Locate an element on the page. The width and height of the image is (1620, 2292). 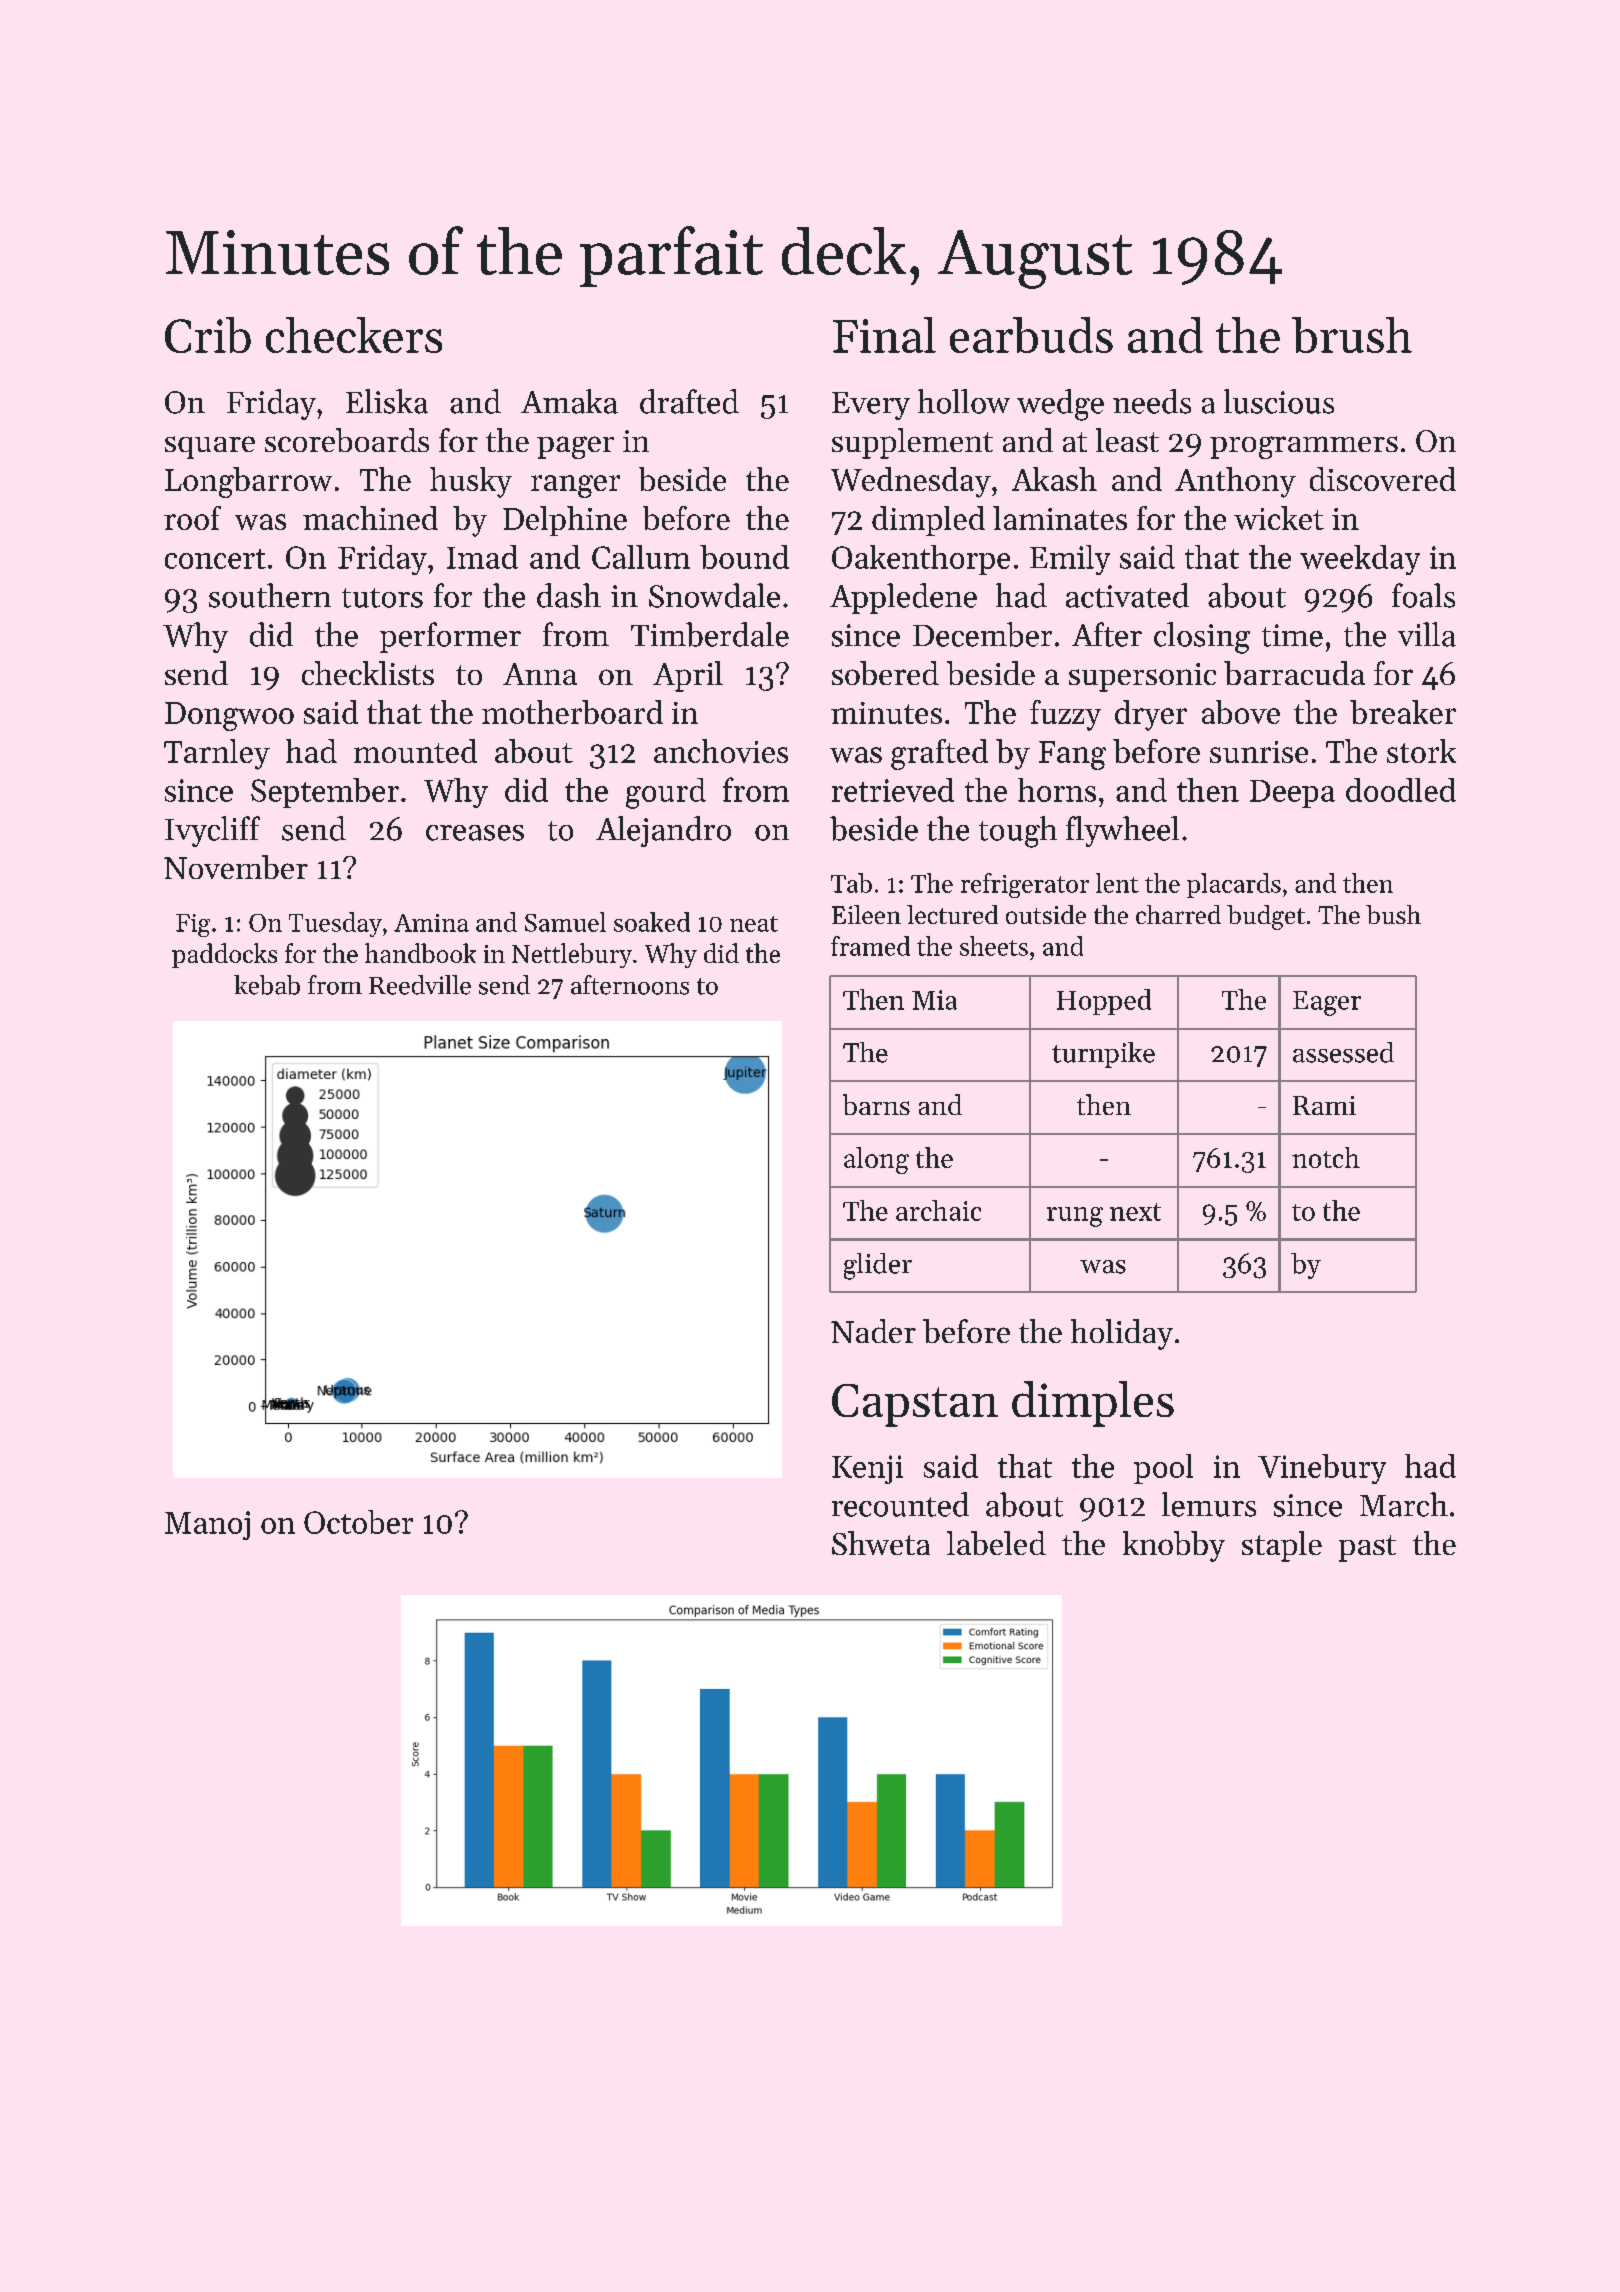
Manoj is located at coordinates (207, 1525).
